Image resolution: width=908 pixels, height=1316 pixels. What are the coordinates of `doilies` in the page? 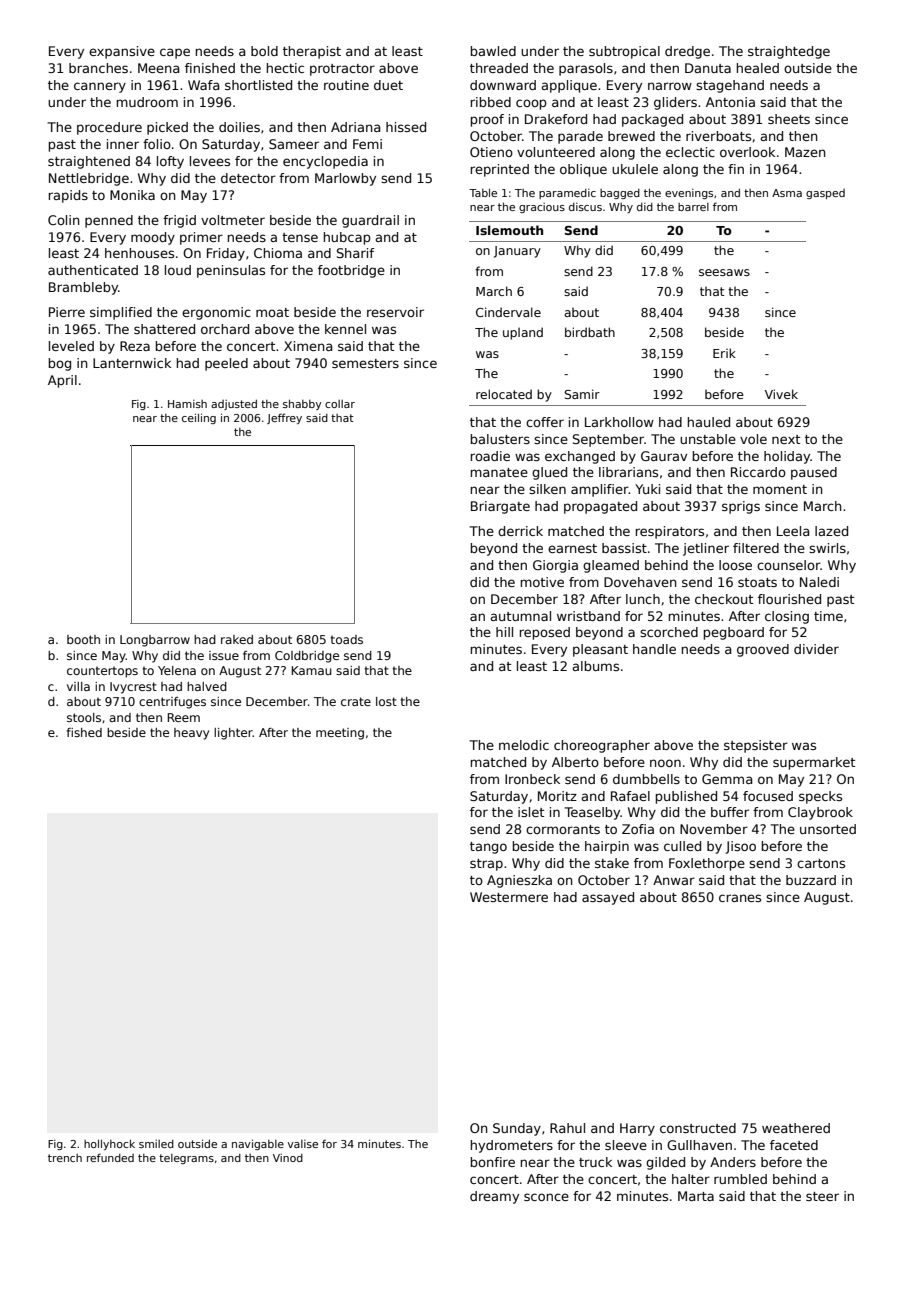 It's located at (239, 127).
